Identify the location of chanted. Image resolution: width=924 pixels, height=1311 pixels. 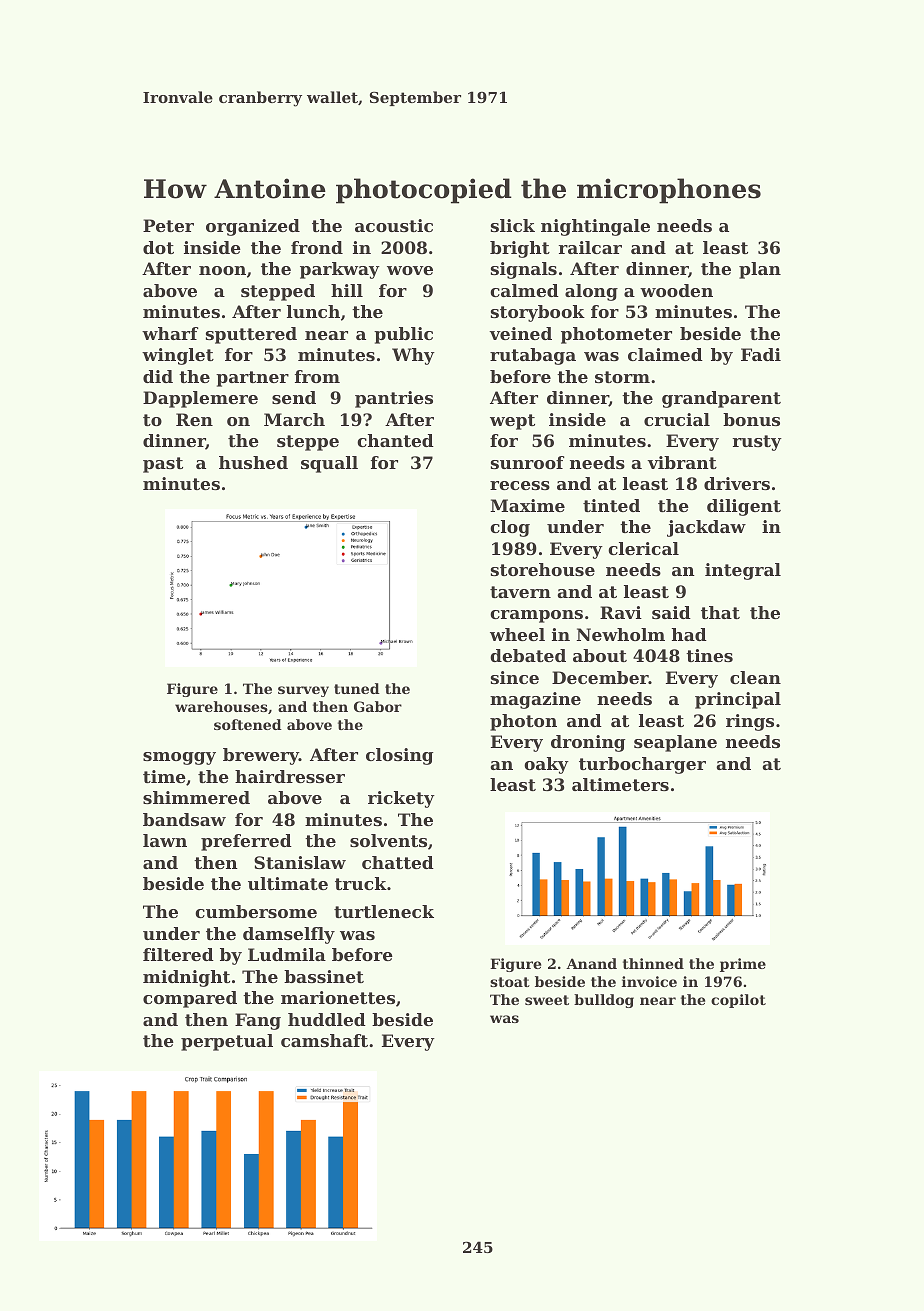
(395, 440).
